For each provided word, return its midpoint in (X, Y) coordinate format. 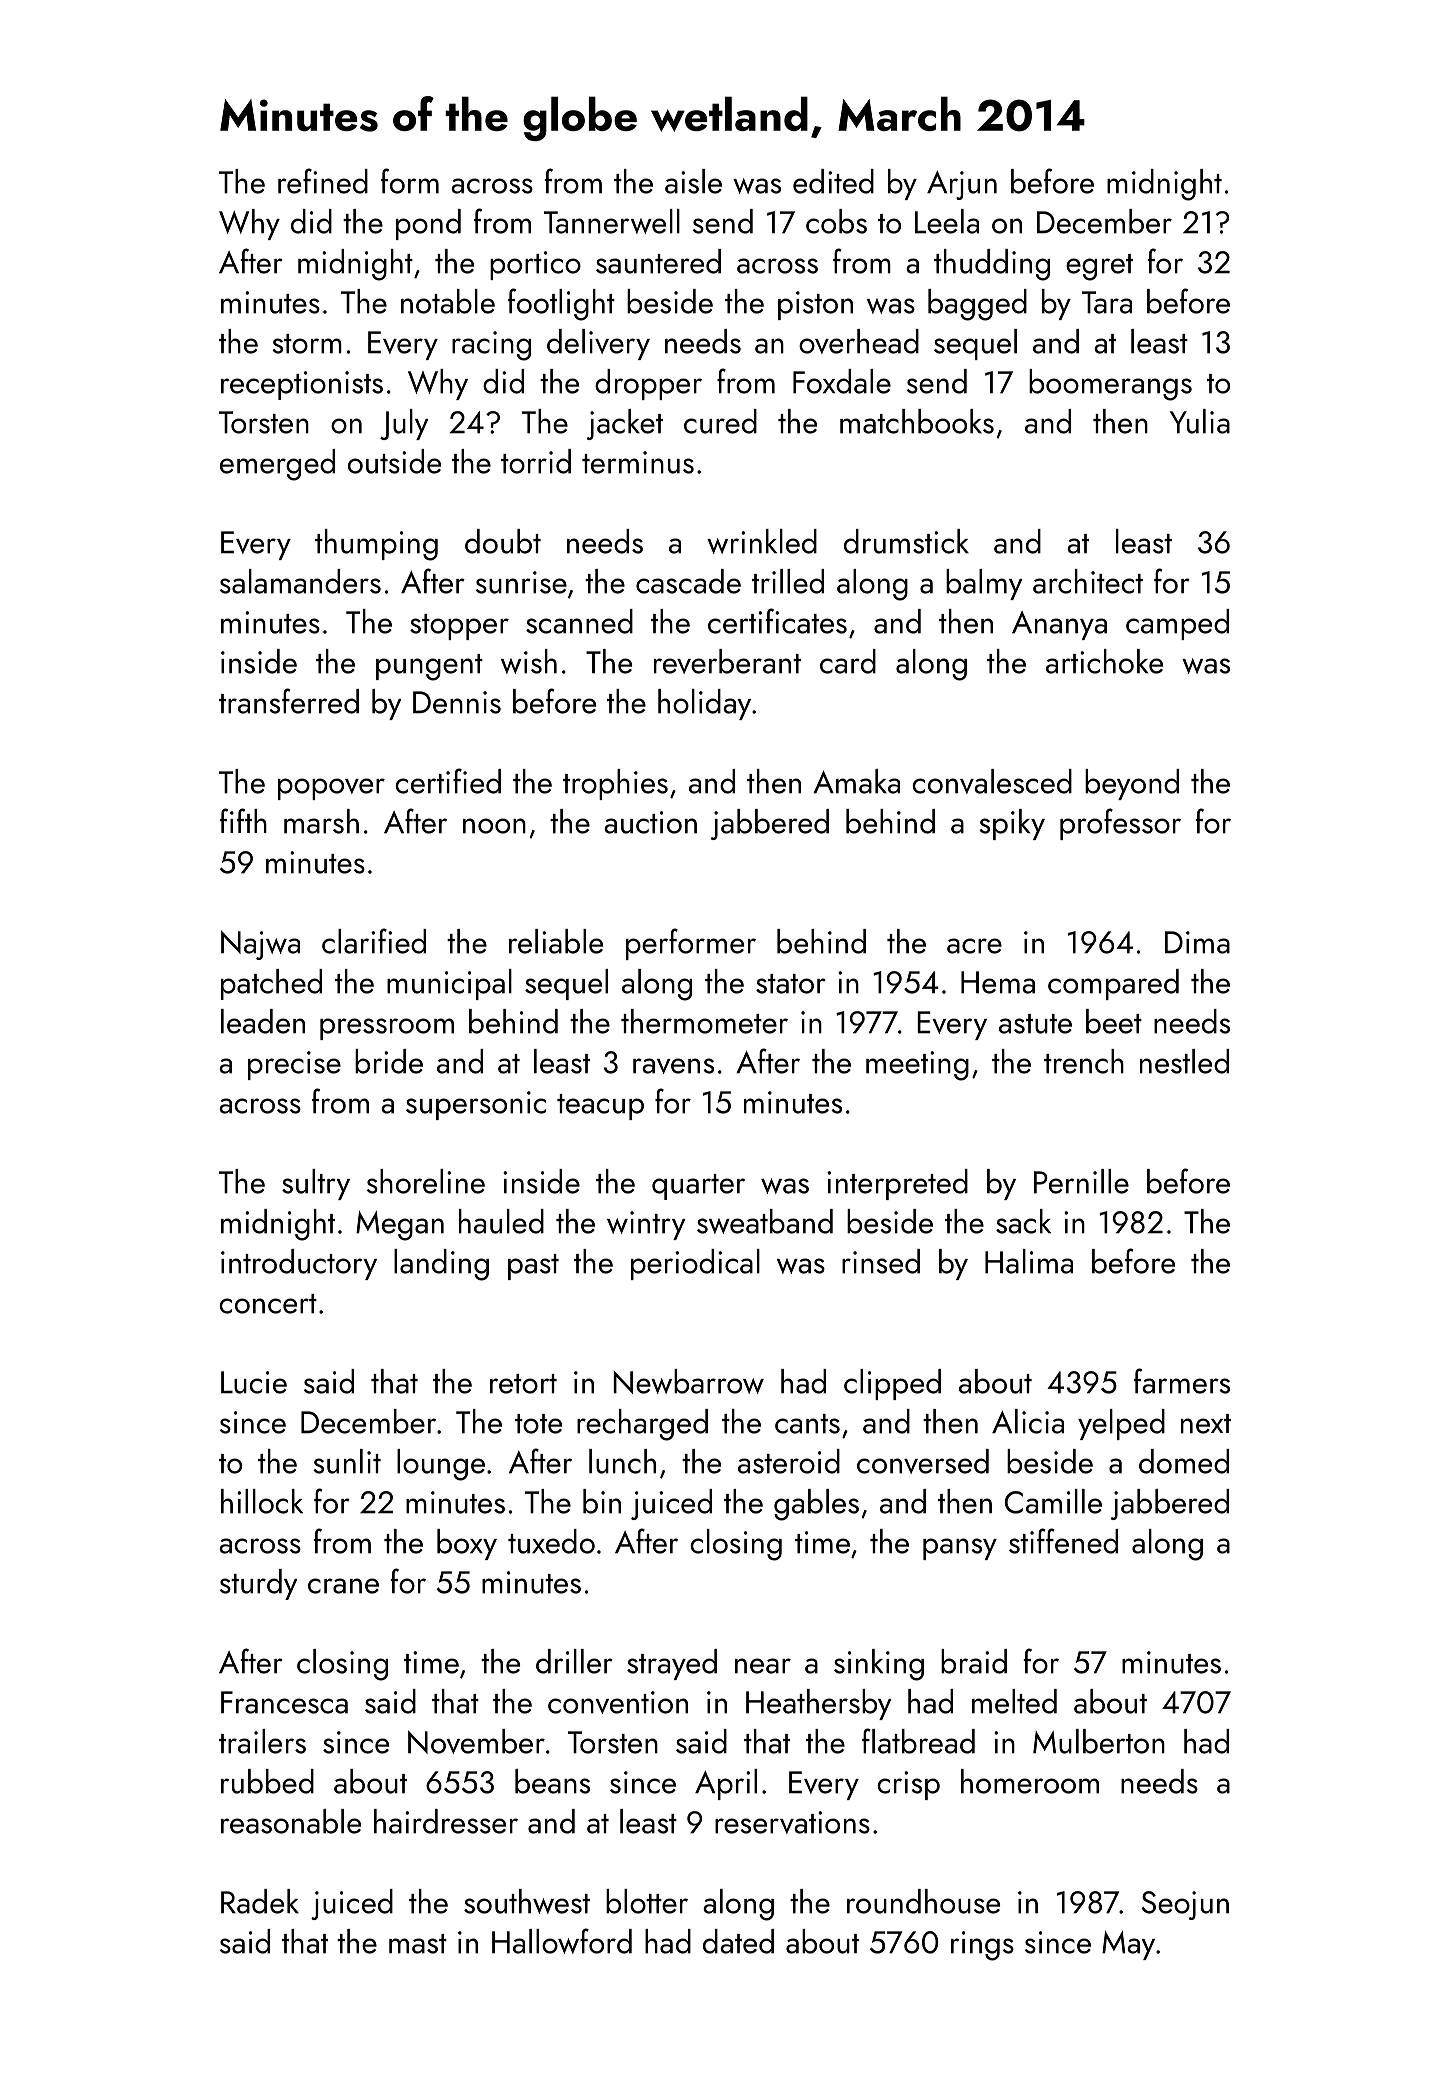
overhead (859, 341)
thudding (992, 265)
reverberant (727, 661)
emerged (277, 465)
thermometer (704, 1021)
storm (307, 344)
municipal (449, 984)
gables (816, 1505)
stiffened (1063, 1541)
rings (982, 1946)
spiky (1012, 824)
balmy (984, 584)
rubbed (267, 1781)
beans (552, 1781)
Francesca (284, 1702)
